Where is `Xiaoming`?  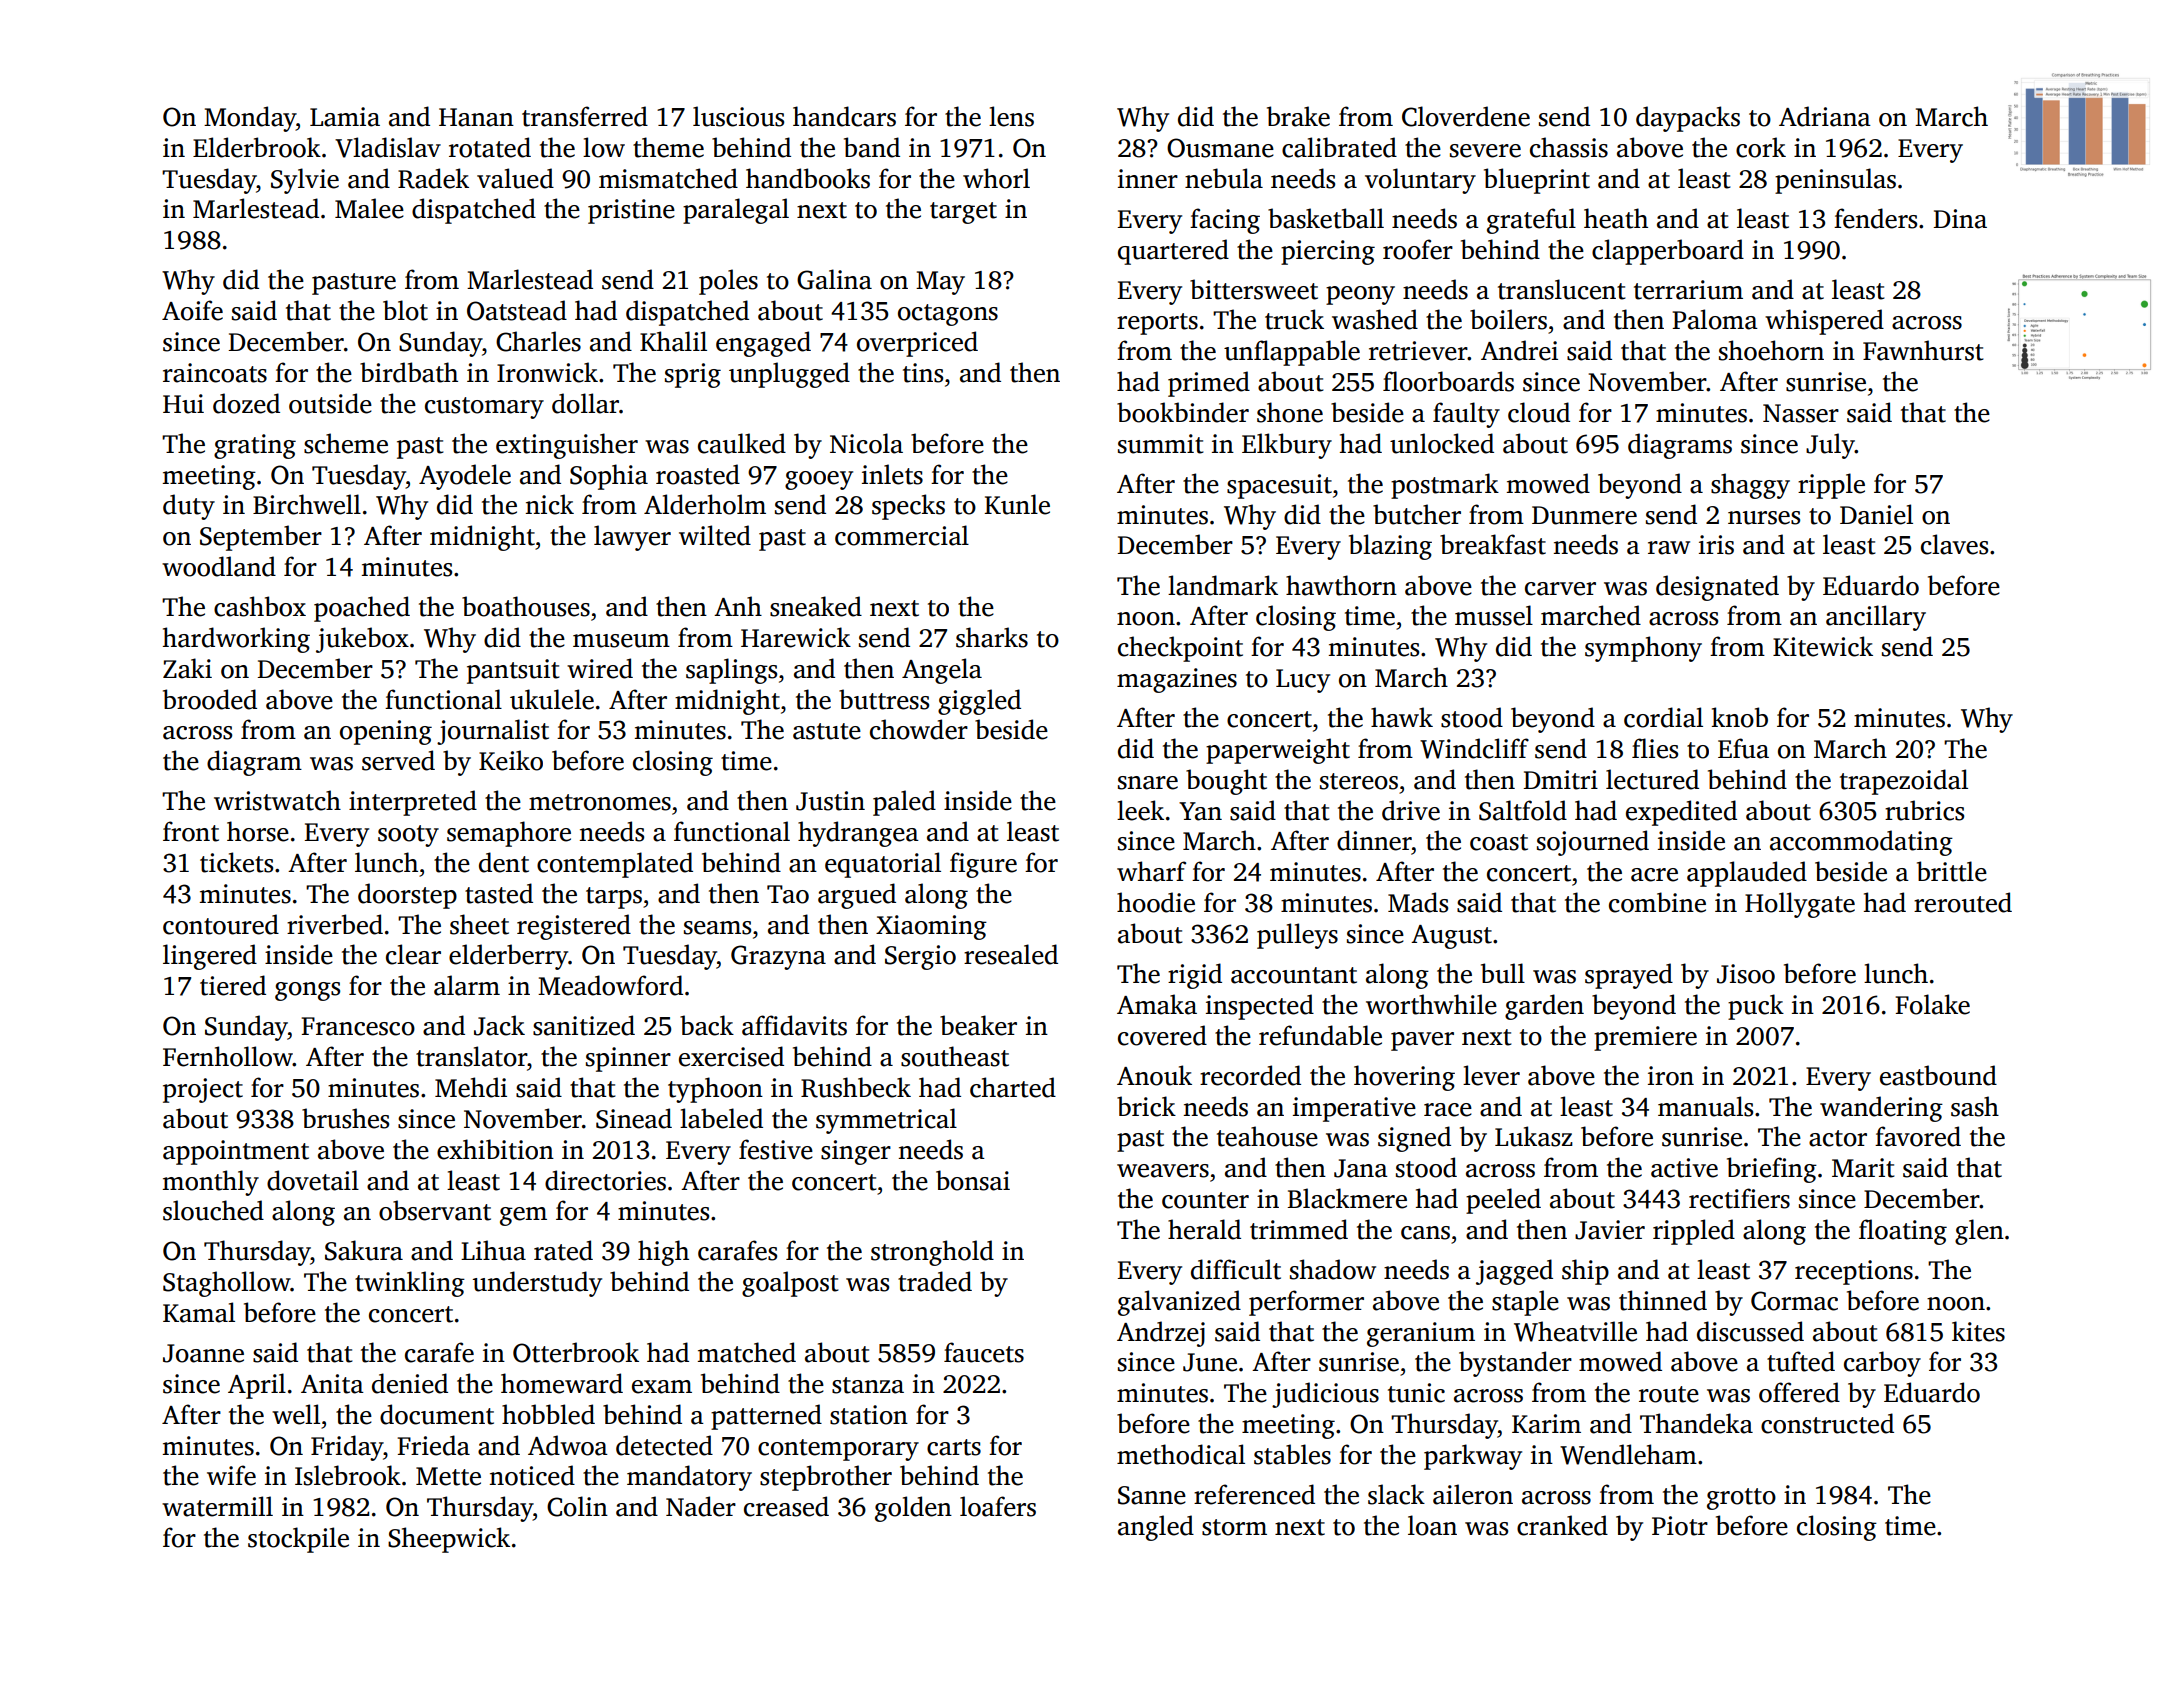 Xiaoming is located at coordinates (931, 927).
